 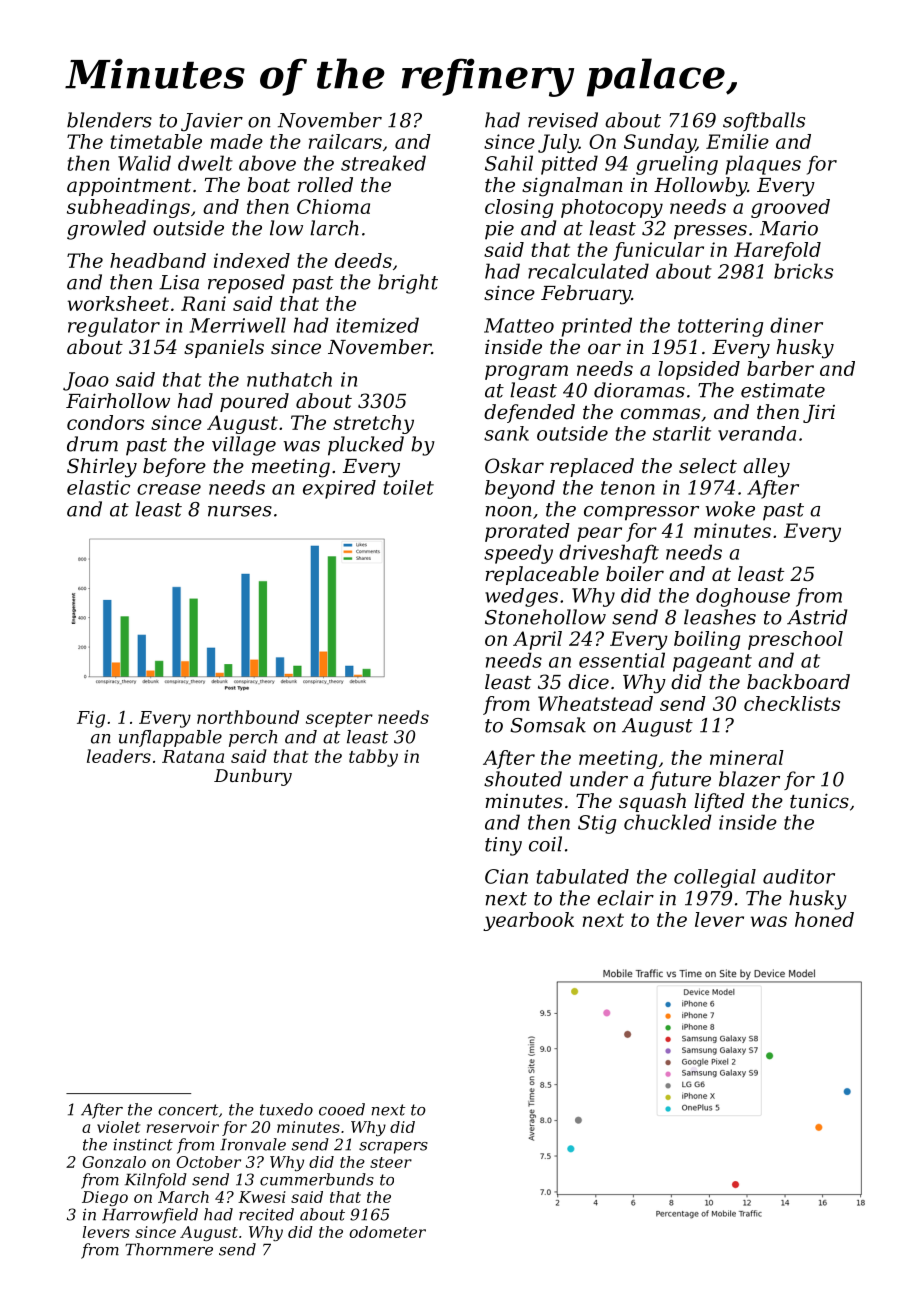 I want to click on yearbook, so click(x=528, y=921).
